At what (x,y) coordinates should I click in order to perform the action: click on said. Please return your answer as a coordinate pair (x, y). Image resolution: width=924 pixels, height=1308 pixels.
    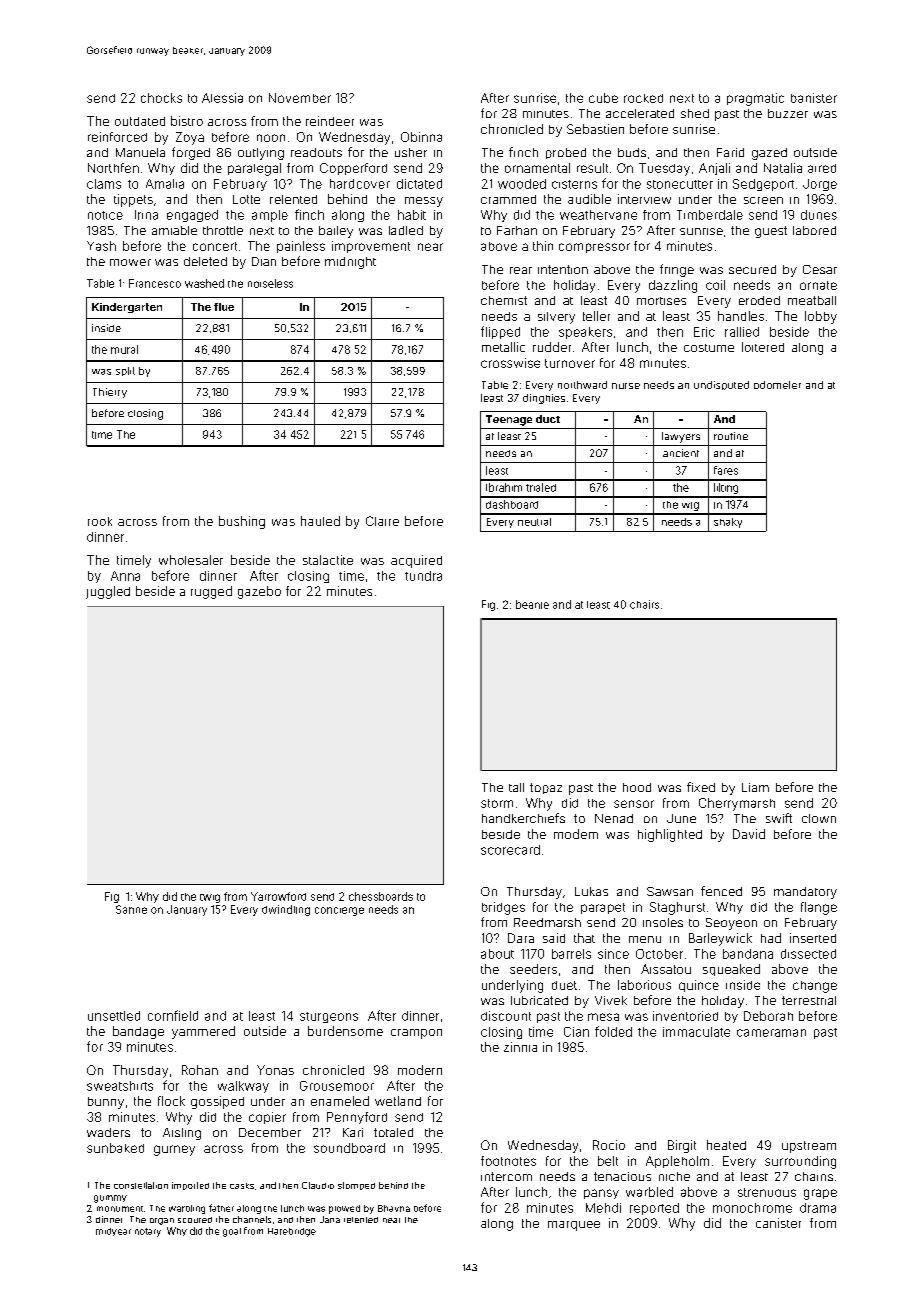
    Looking at the image, I should click on (554, 938).
